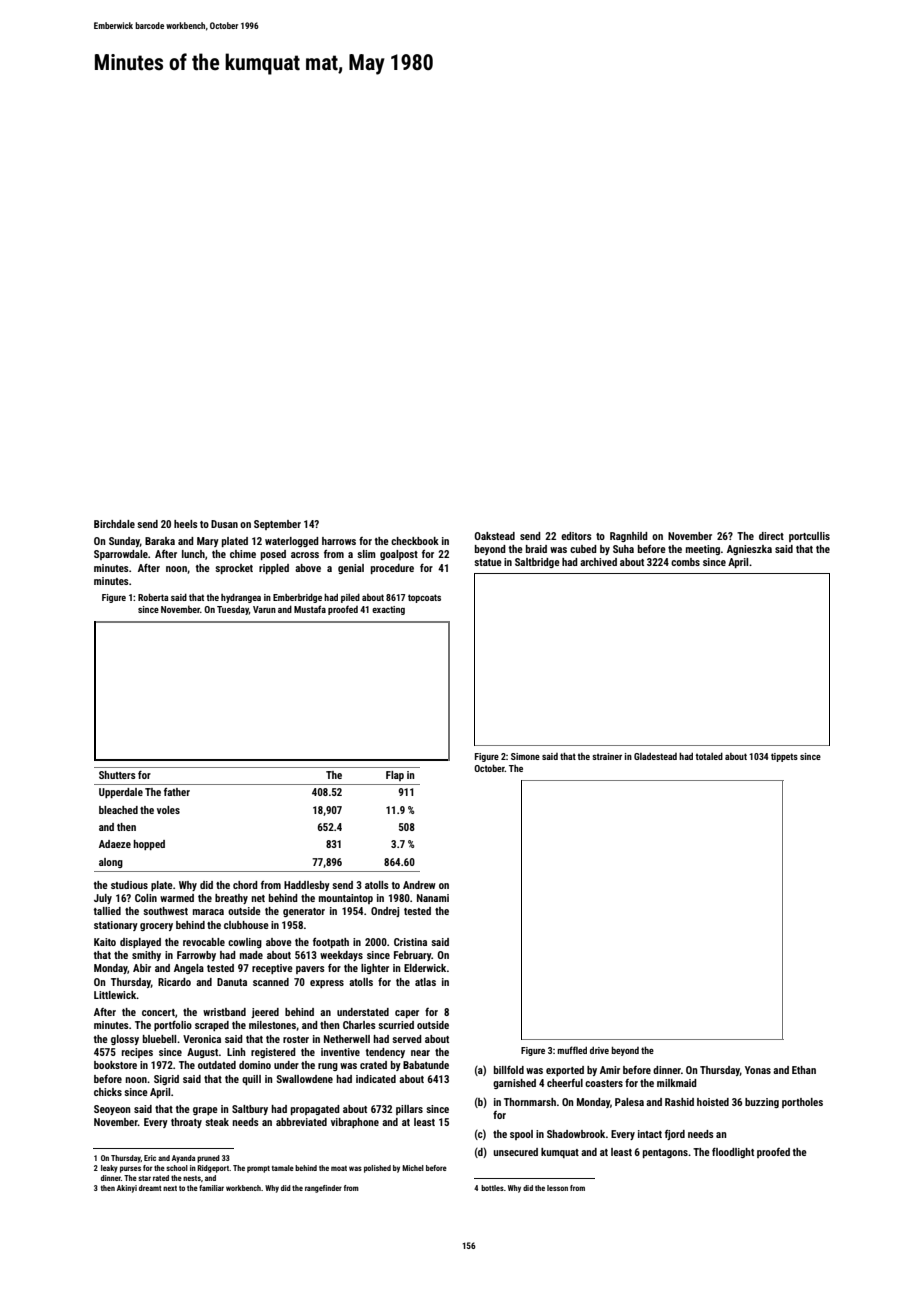  What do you see at coordinates (250, 1110) in the image?
I see `Saltbury` at bounding box center [250, 1110].
